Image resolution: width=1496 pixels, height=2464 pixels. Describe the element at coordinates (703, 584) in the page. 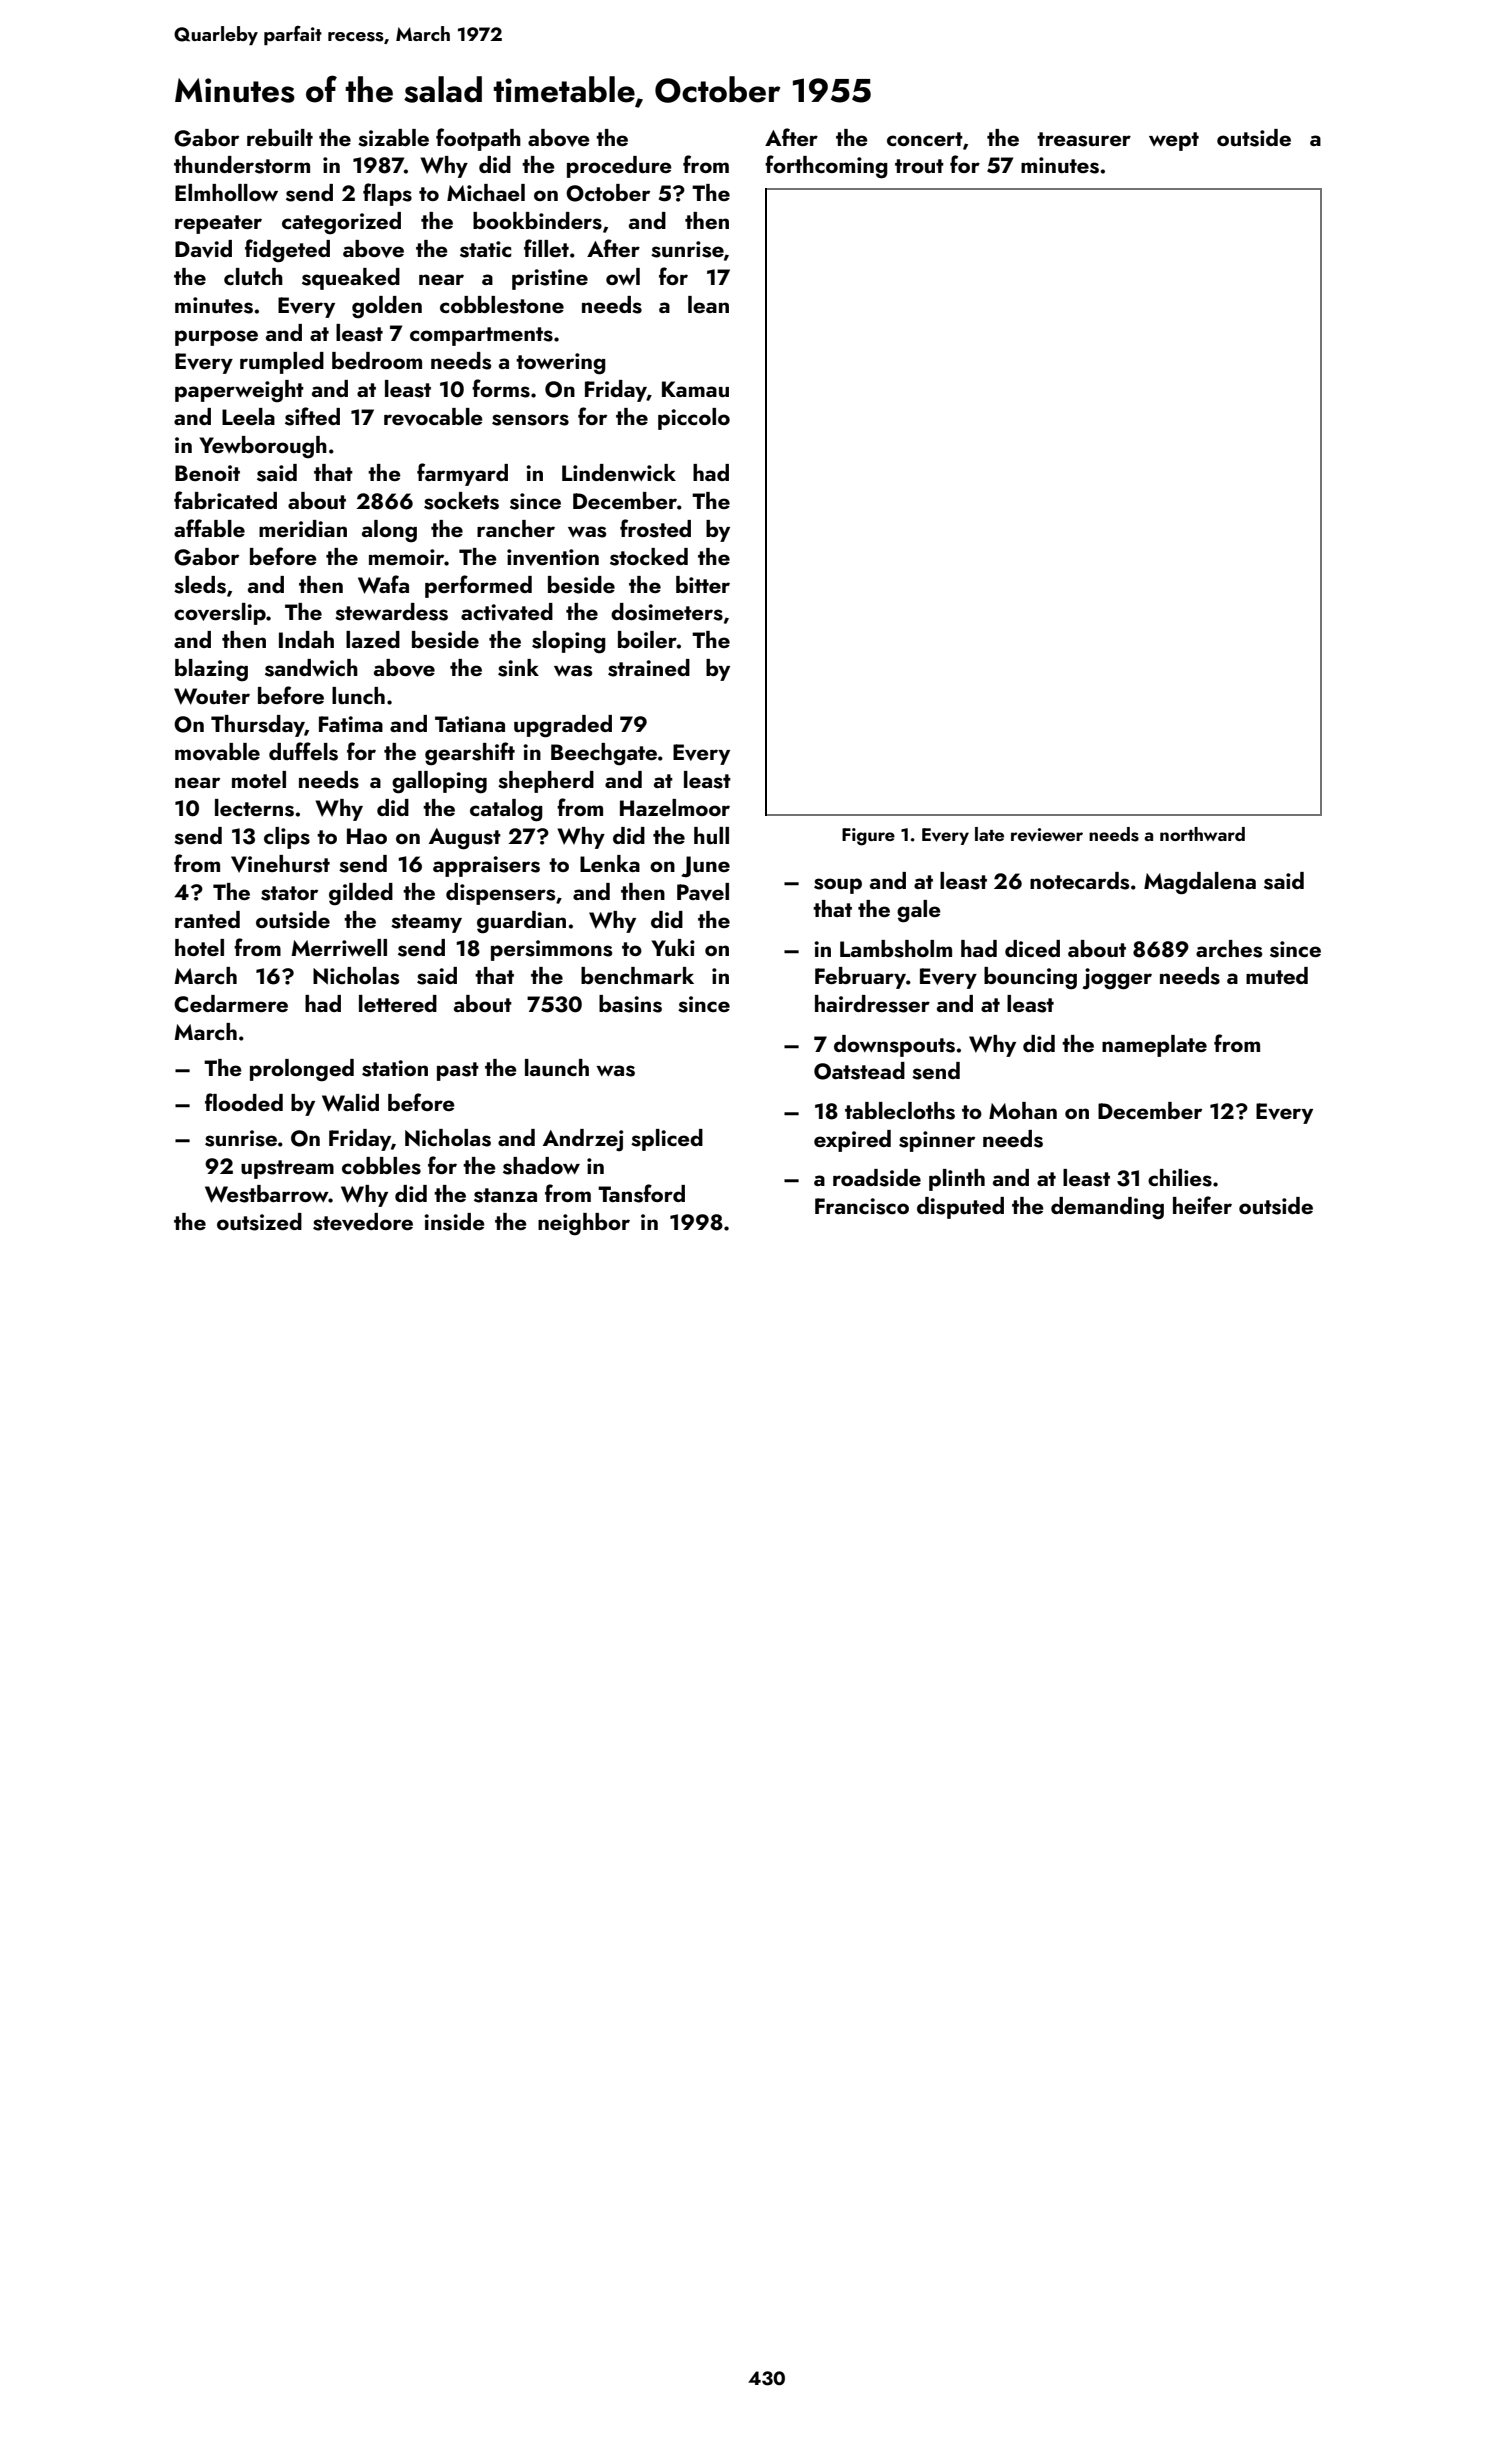

I see `bitter` at that location.
